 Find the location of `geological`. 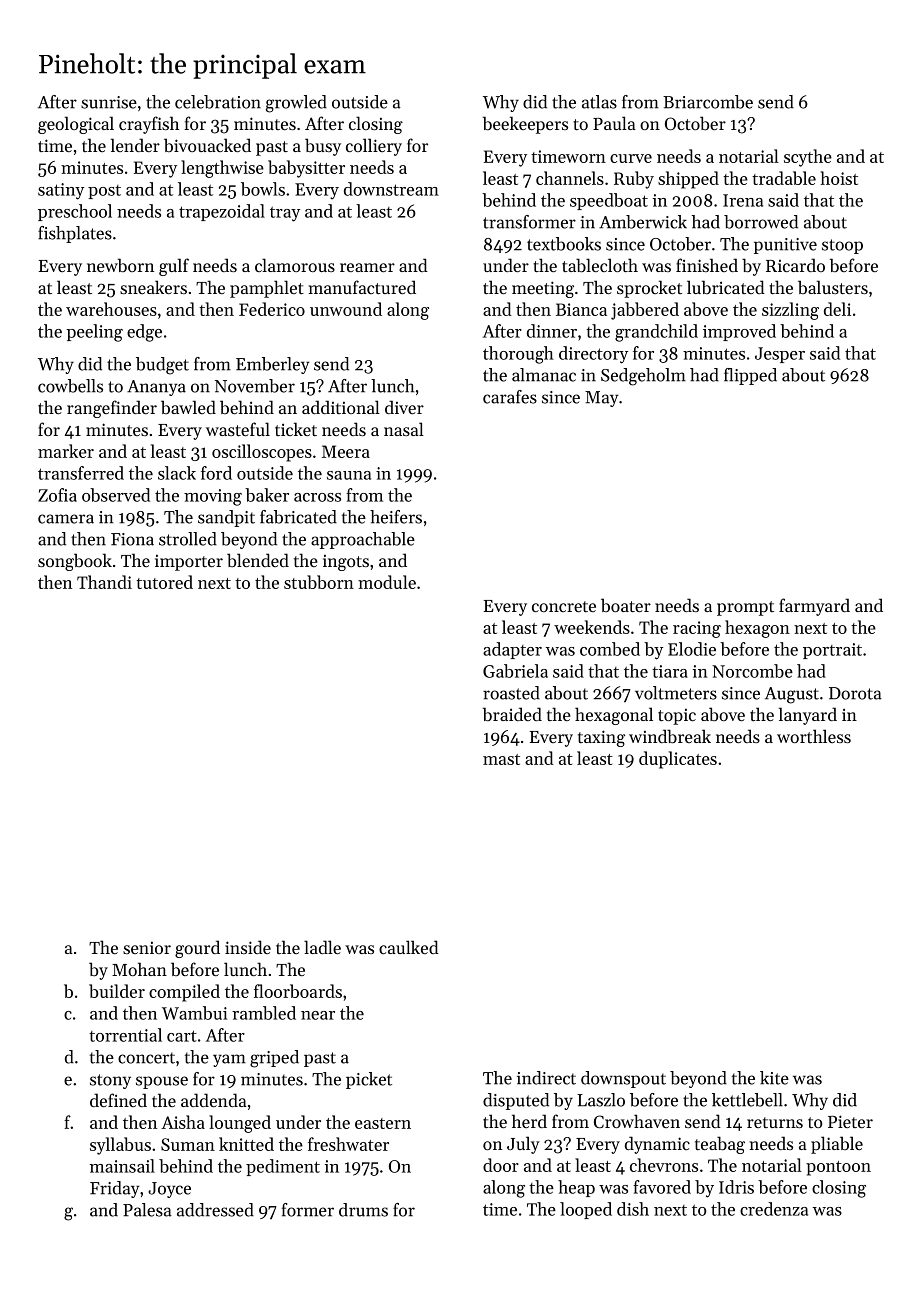

geological is located at coordinates (76, 125).
